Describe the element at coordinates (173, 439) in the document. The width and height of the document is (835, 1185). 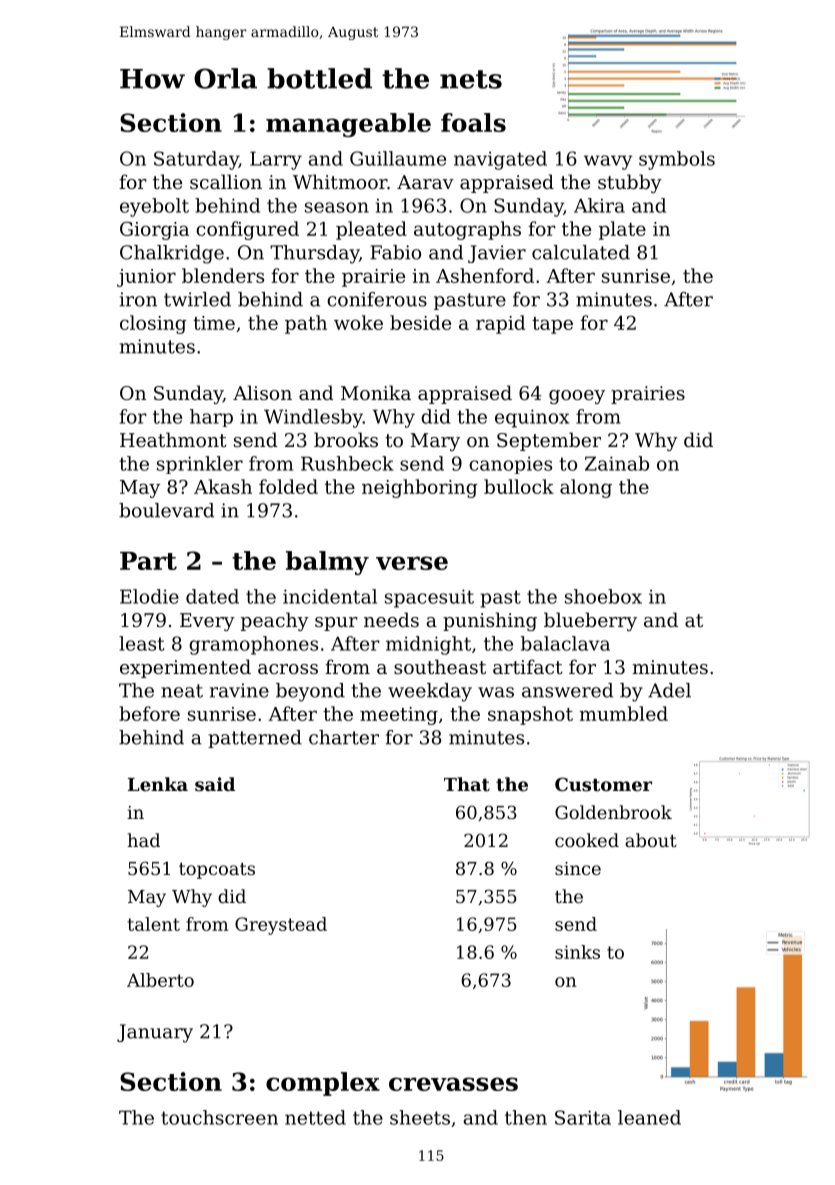
I see `Heathmont` at that location.
